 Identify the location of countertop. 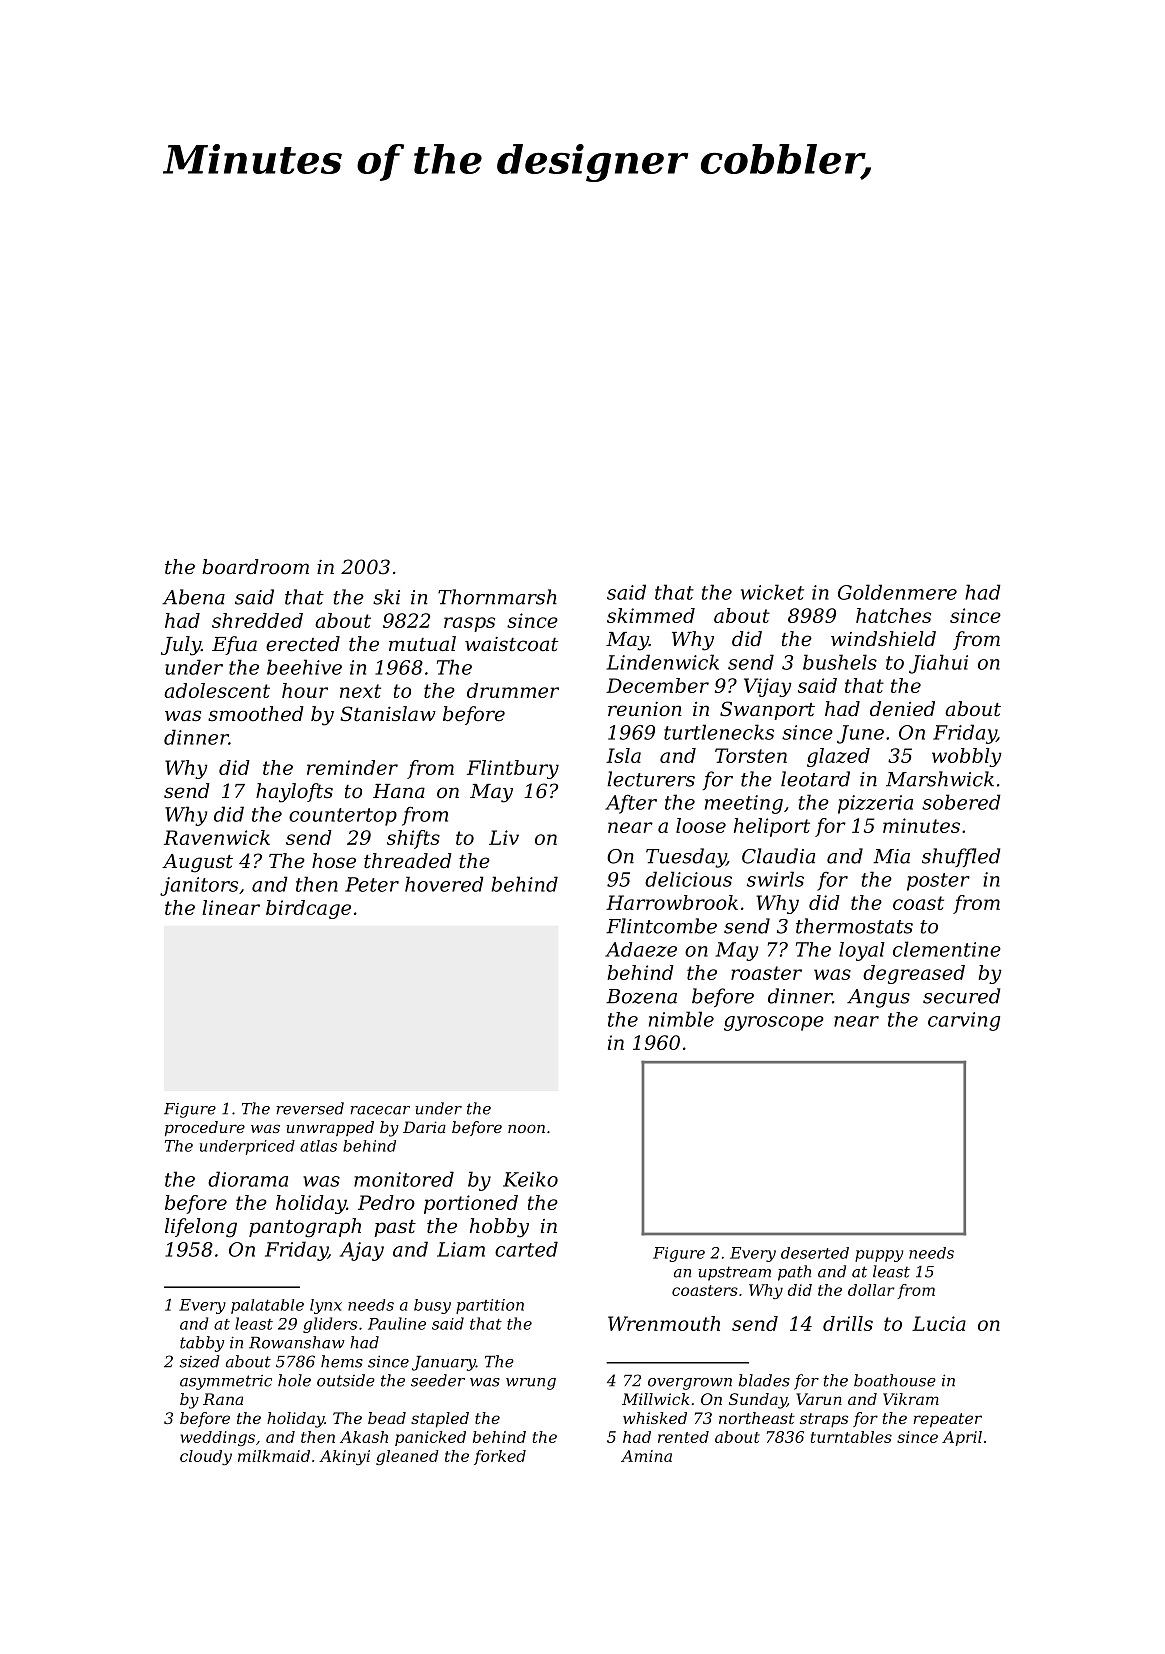
(343, 817).
